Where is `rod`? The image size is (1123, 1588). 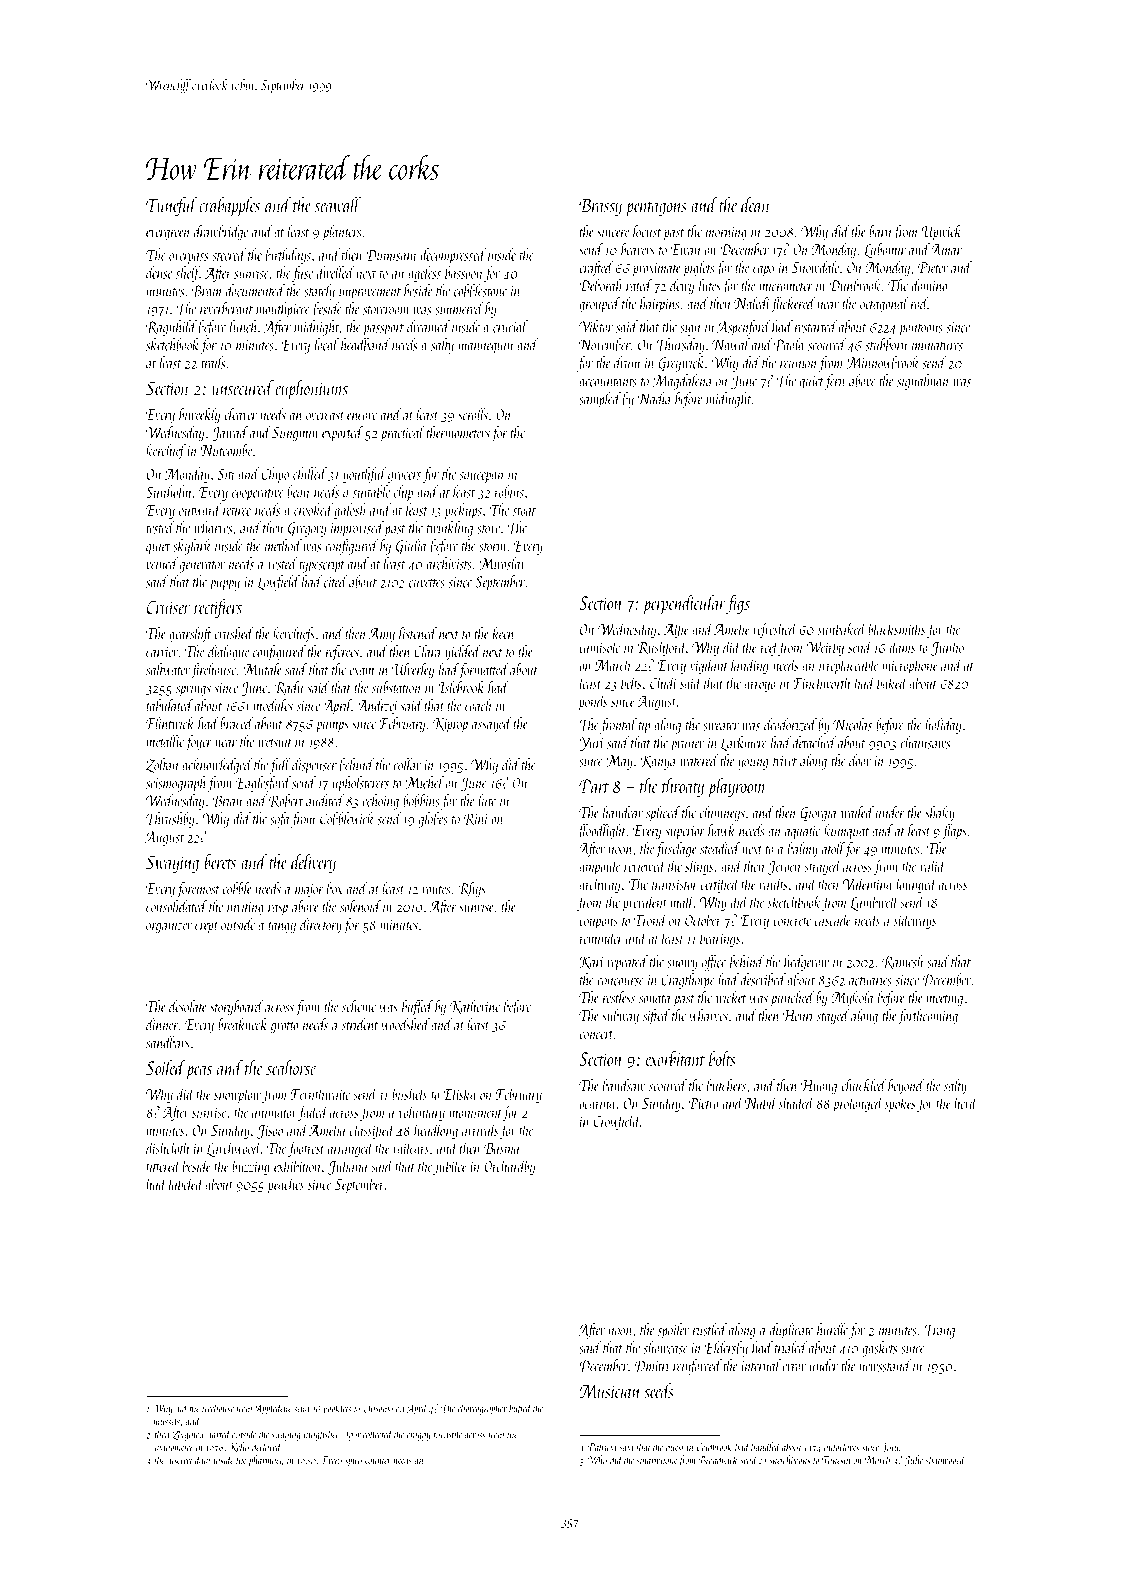 rod is located at coordinates (919, 303).
